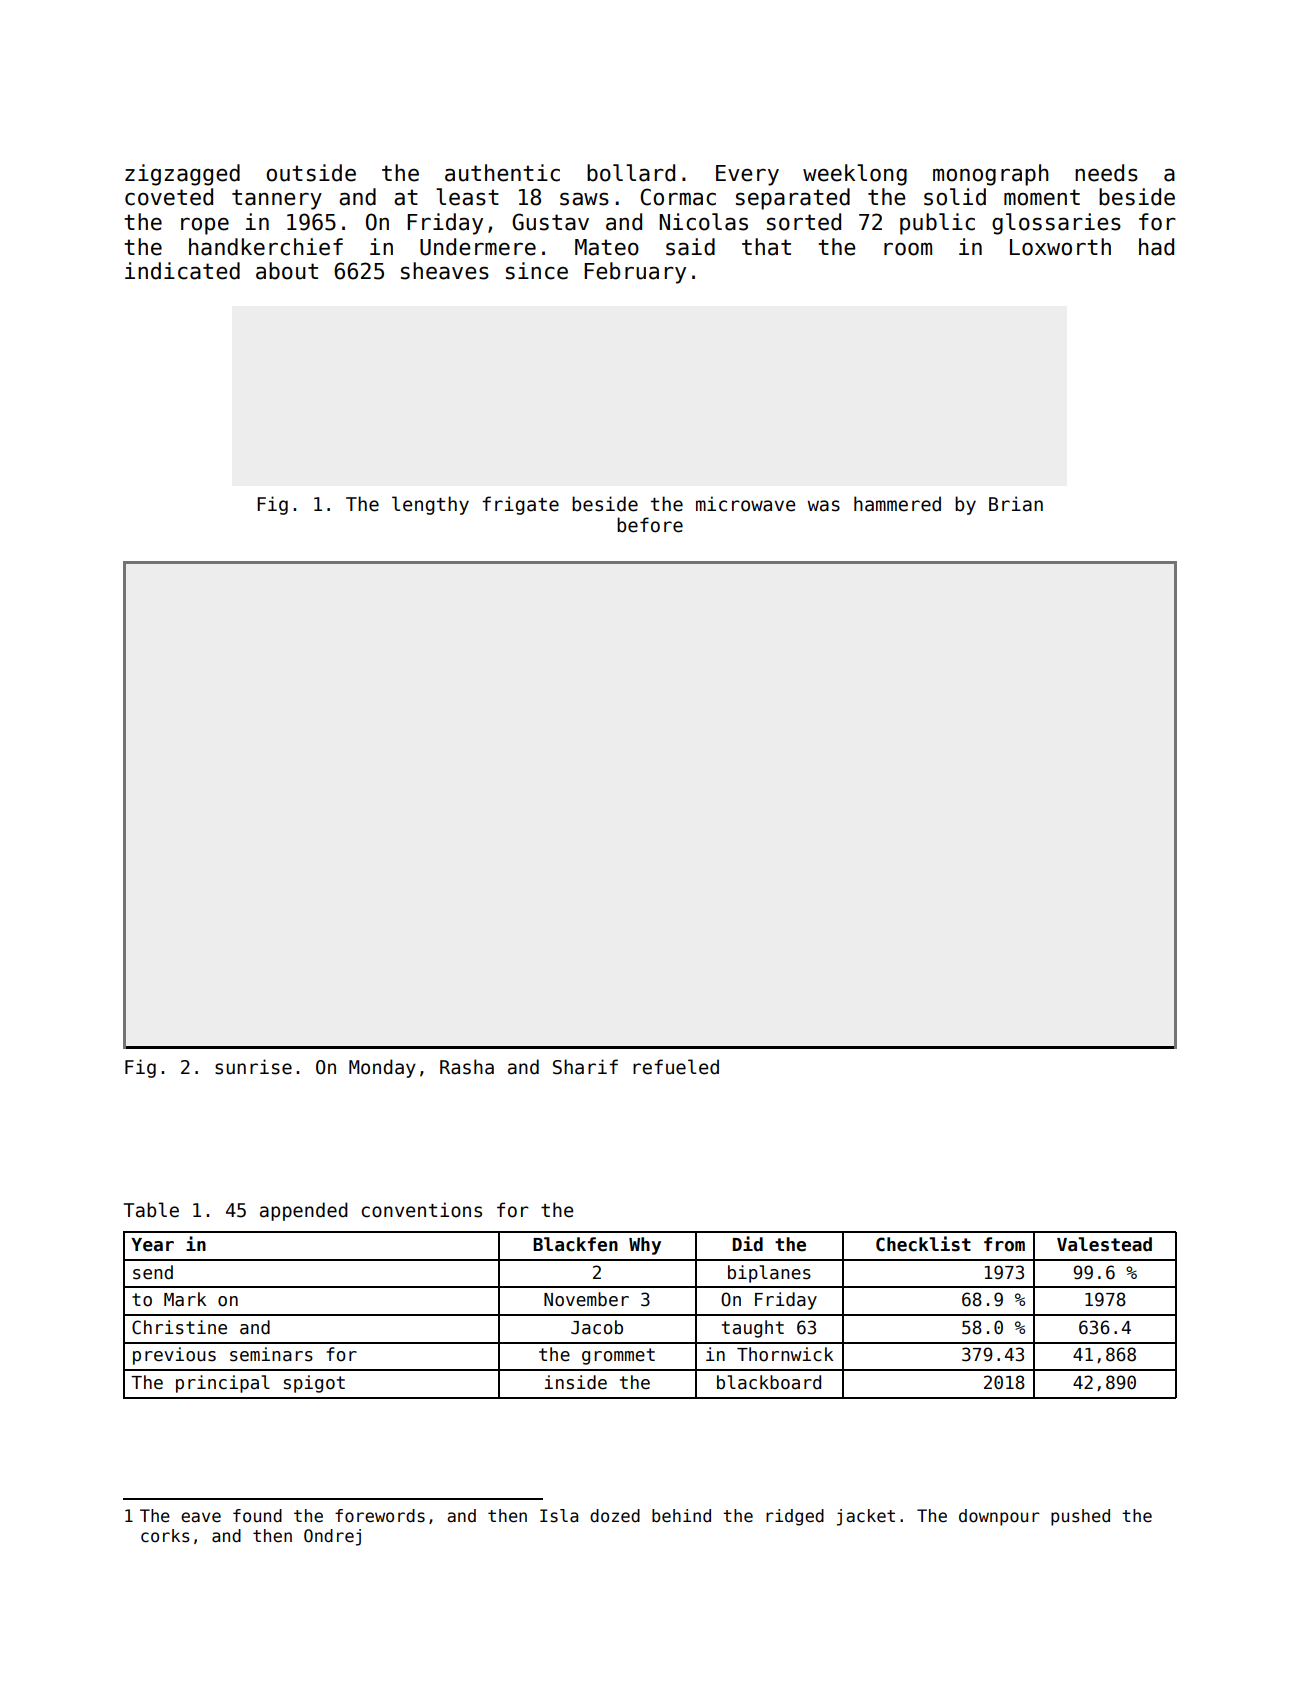  I want to click on monograph, so click(991, 175).
